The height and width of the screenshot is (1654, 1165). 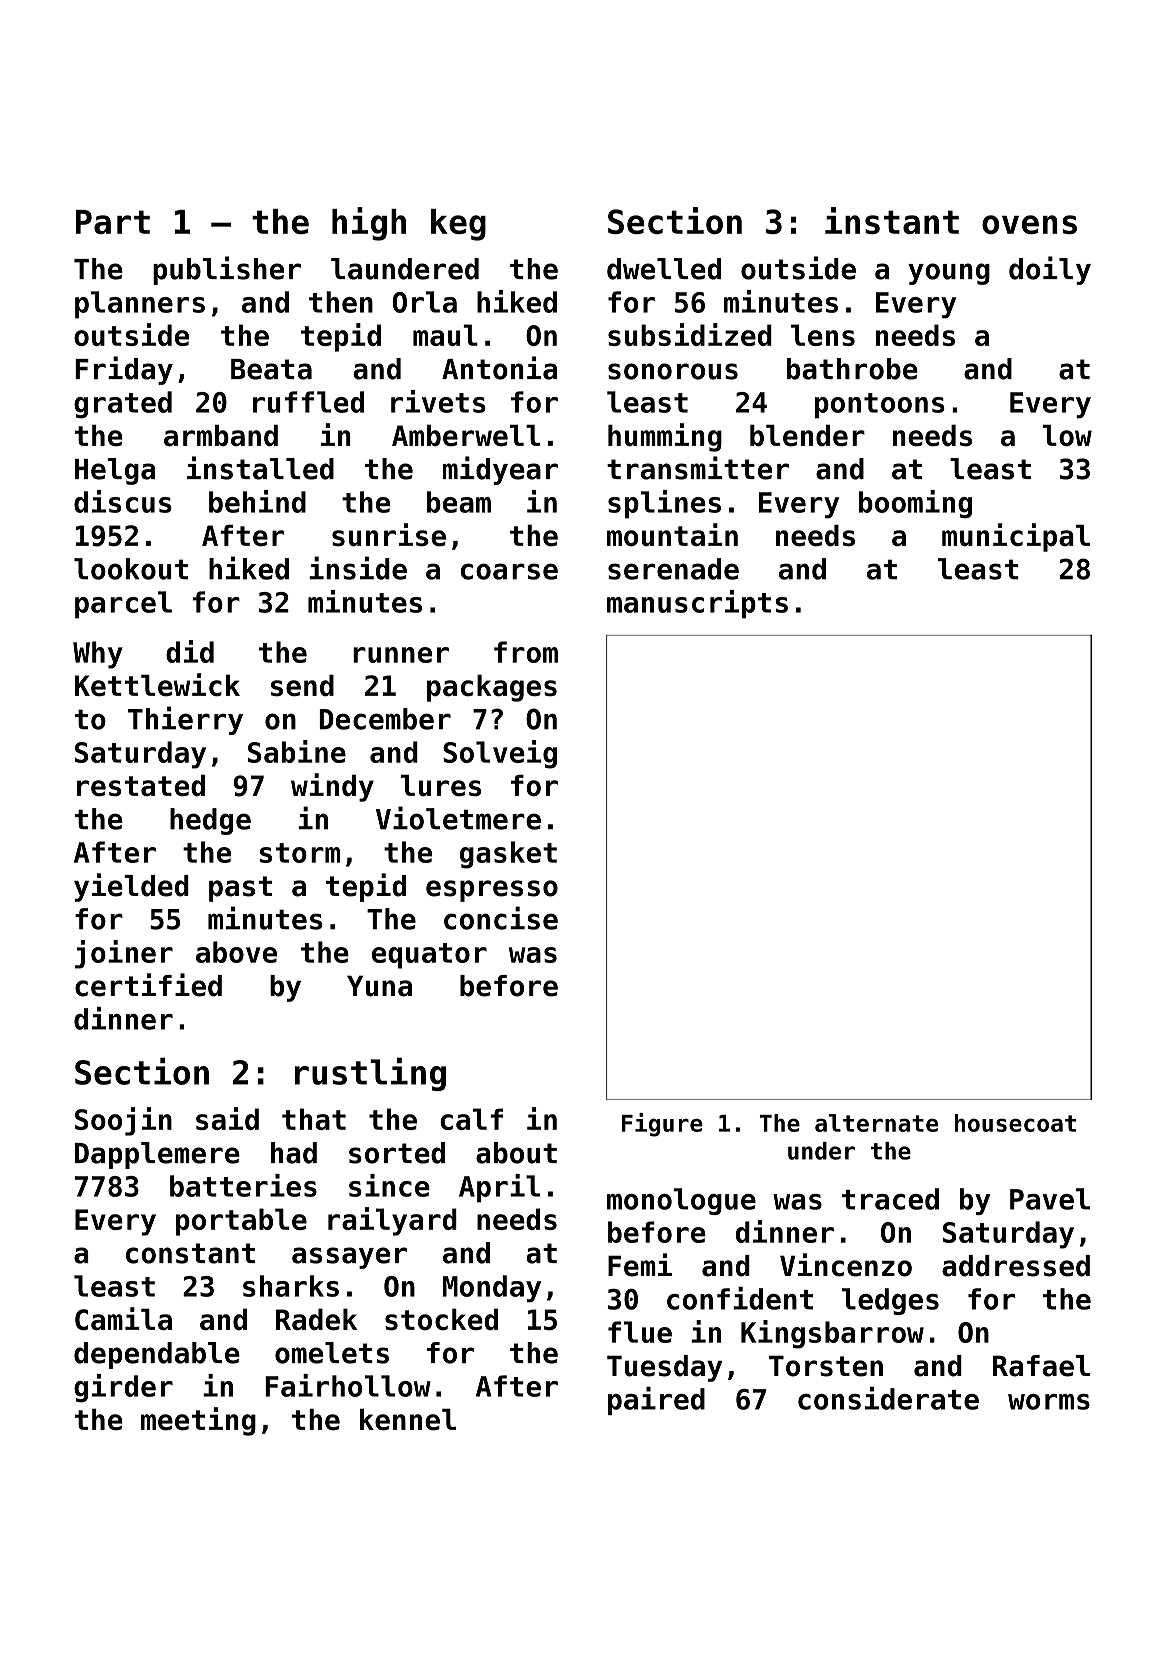 What do you see at coordinates (458, 225) in the screenshot?
I see `keg` at bounding box center [458, 225].
